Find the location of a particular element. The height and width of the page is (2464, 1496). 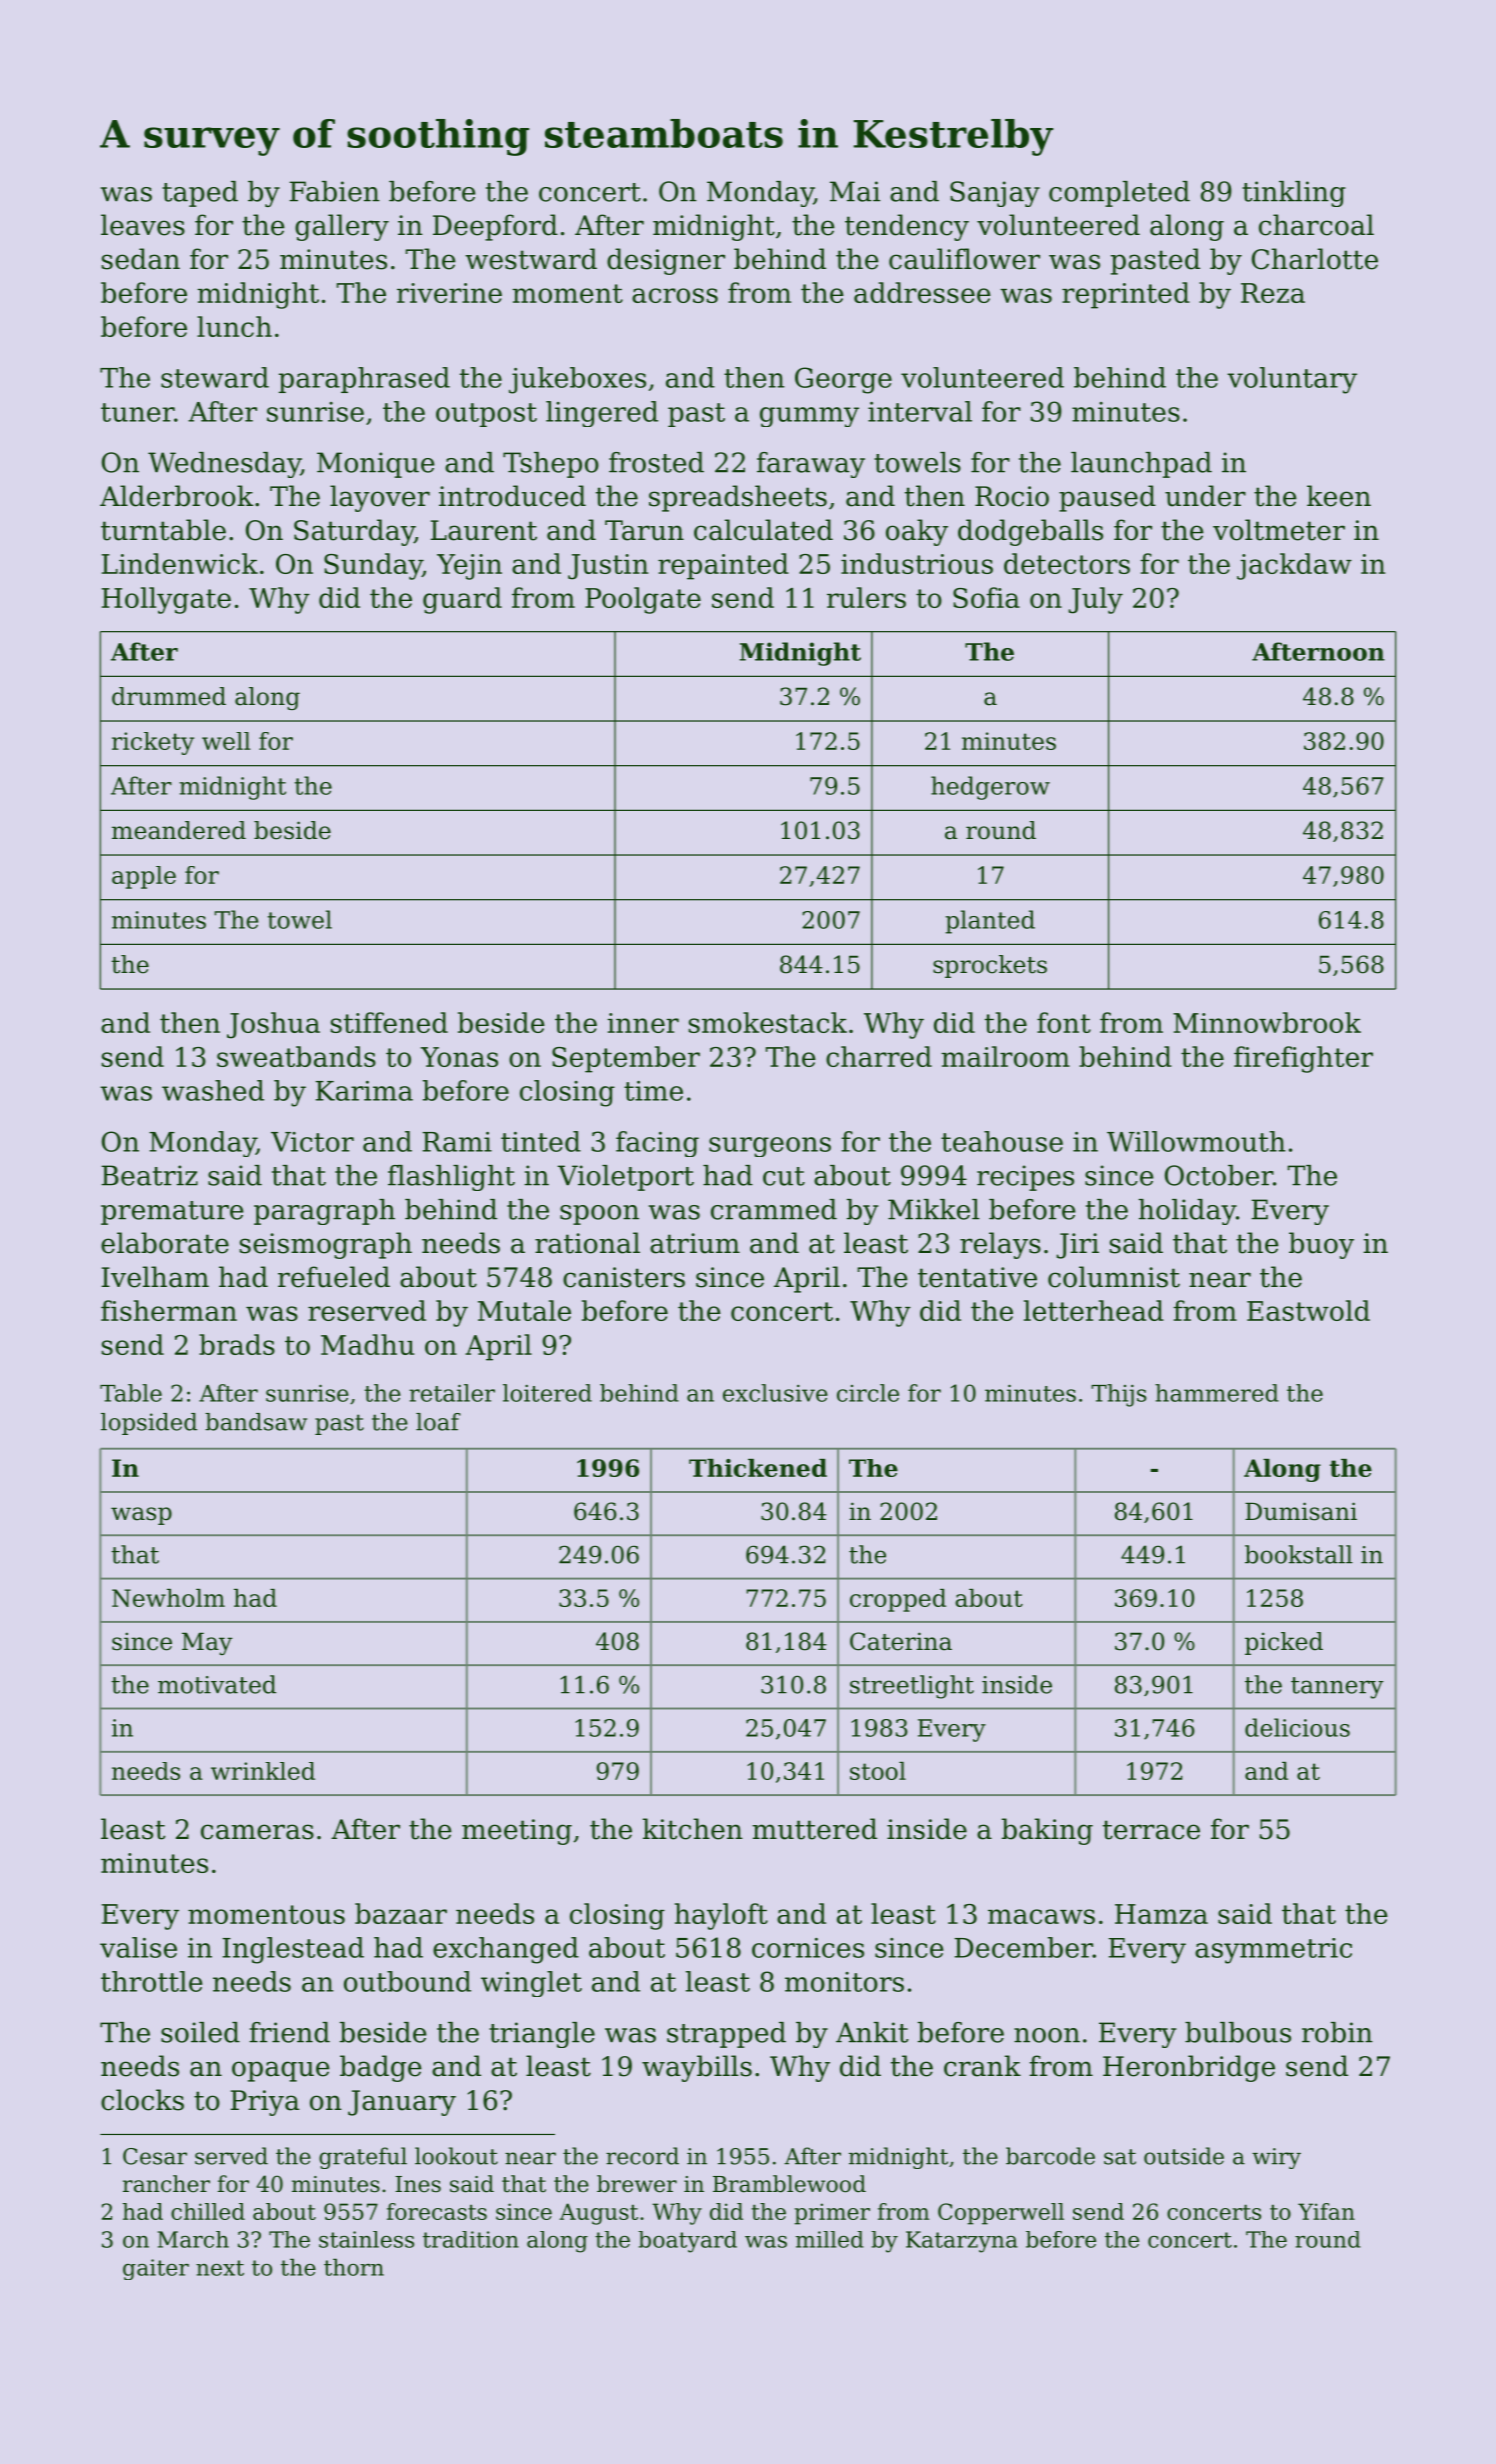

reprinted is located at coordinates (1126, 295).
